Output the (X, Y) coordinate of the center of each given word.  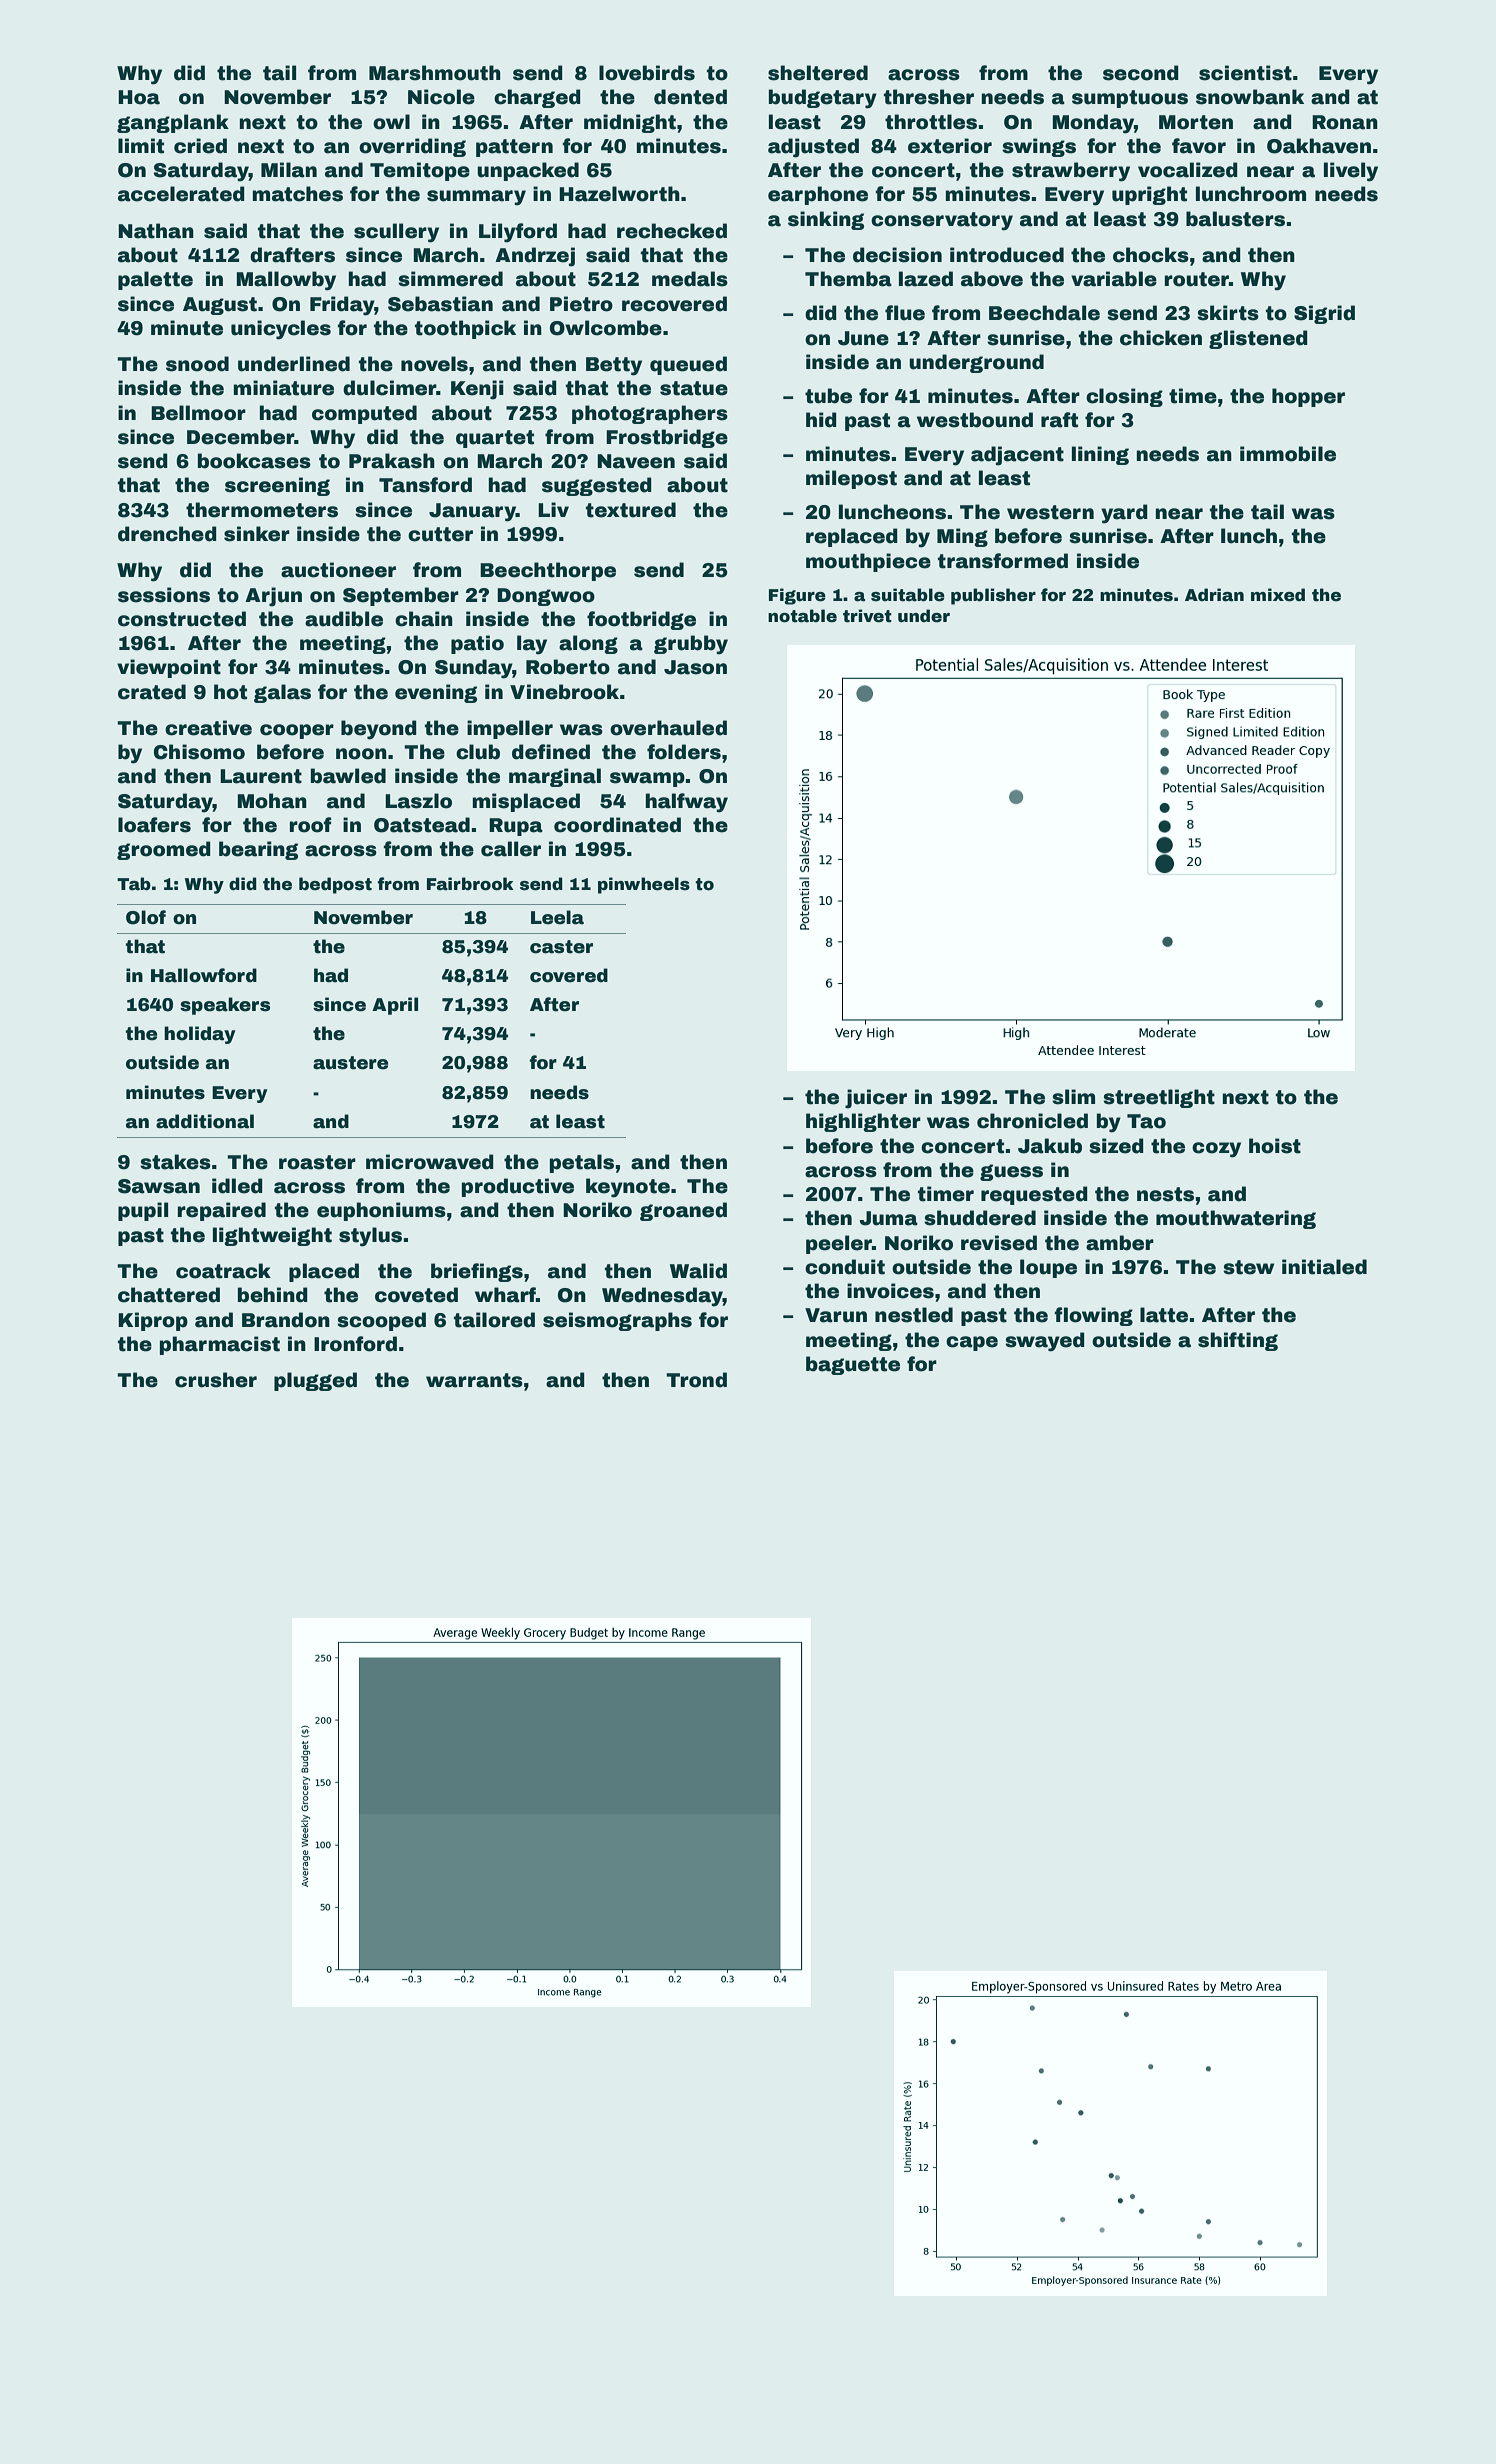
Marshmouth (435, 73)
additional (205, 1121)
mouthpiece (868, 562)
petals (582, 1163)
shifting (1238, 1341)
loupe (1048, 1268)
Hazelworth (619, 194)
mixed (1278, 595)
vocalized (1188, 170)
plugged (315, 1381)
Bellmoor (198, 413)
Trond (696, 1380)
